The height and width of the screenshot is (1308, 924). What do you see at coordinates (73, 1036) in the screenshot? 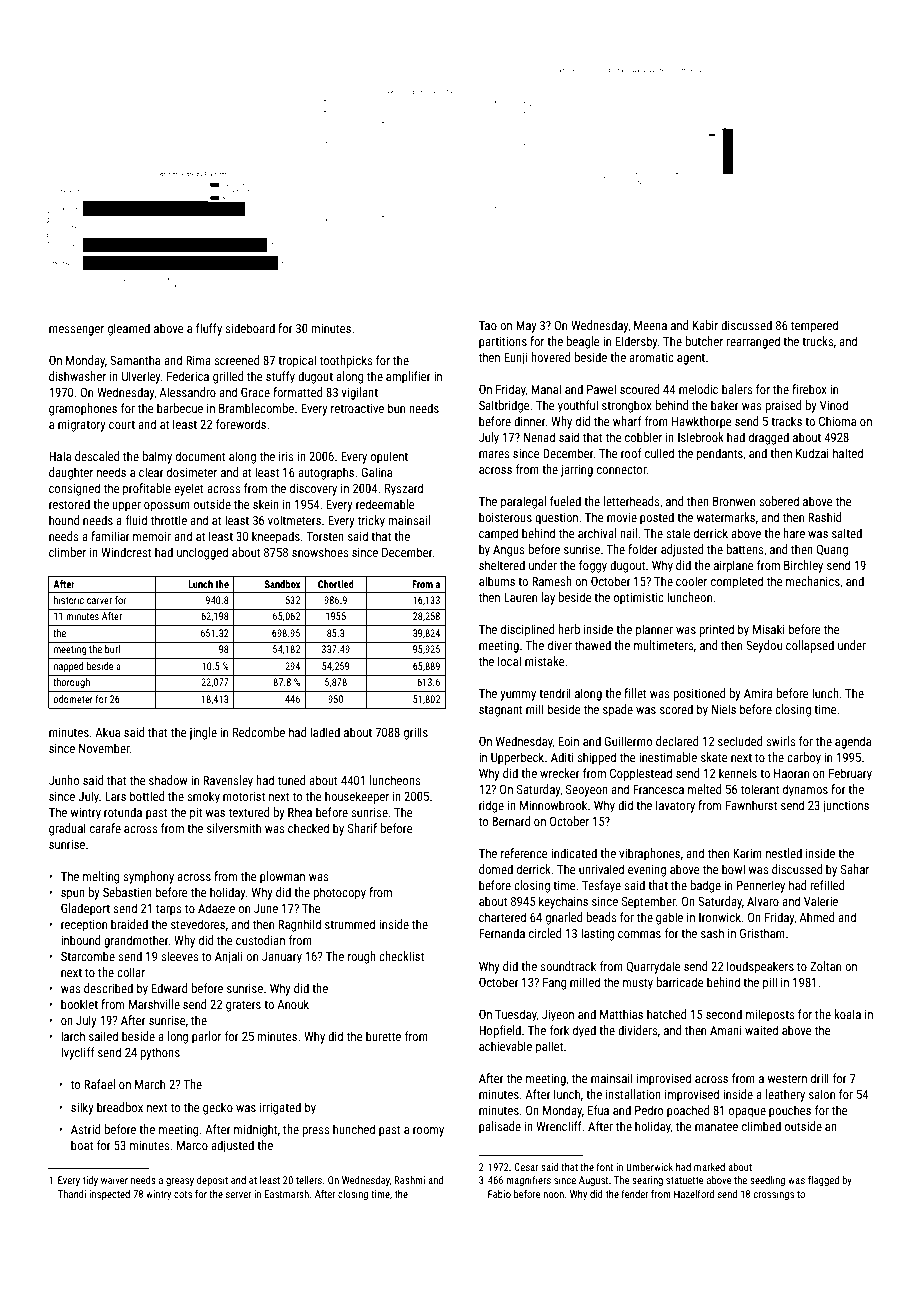
I see `larch` at bounding box center [73, 1036].
